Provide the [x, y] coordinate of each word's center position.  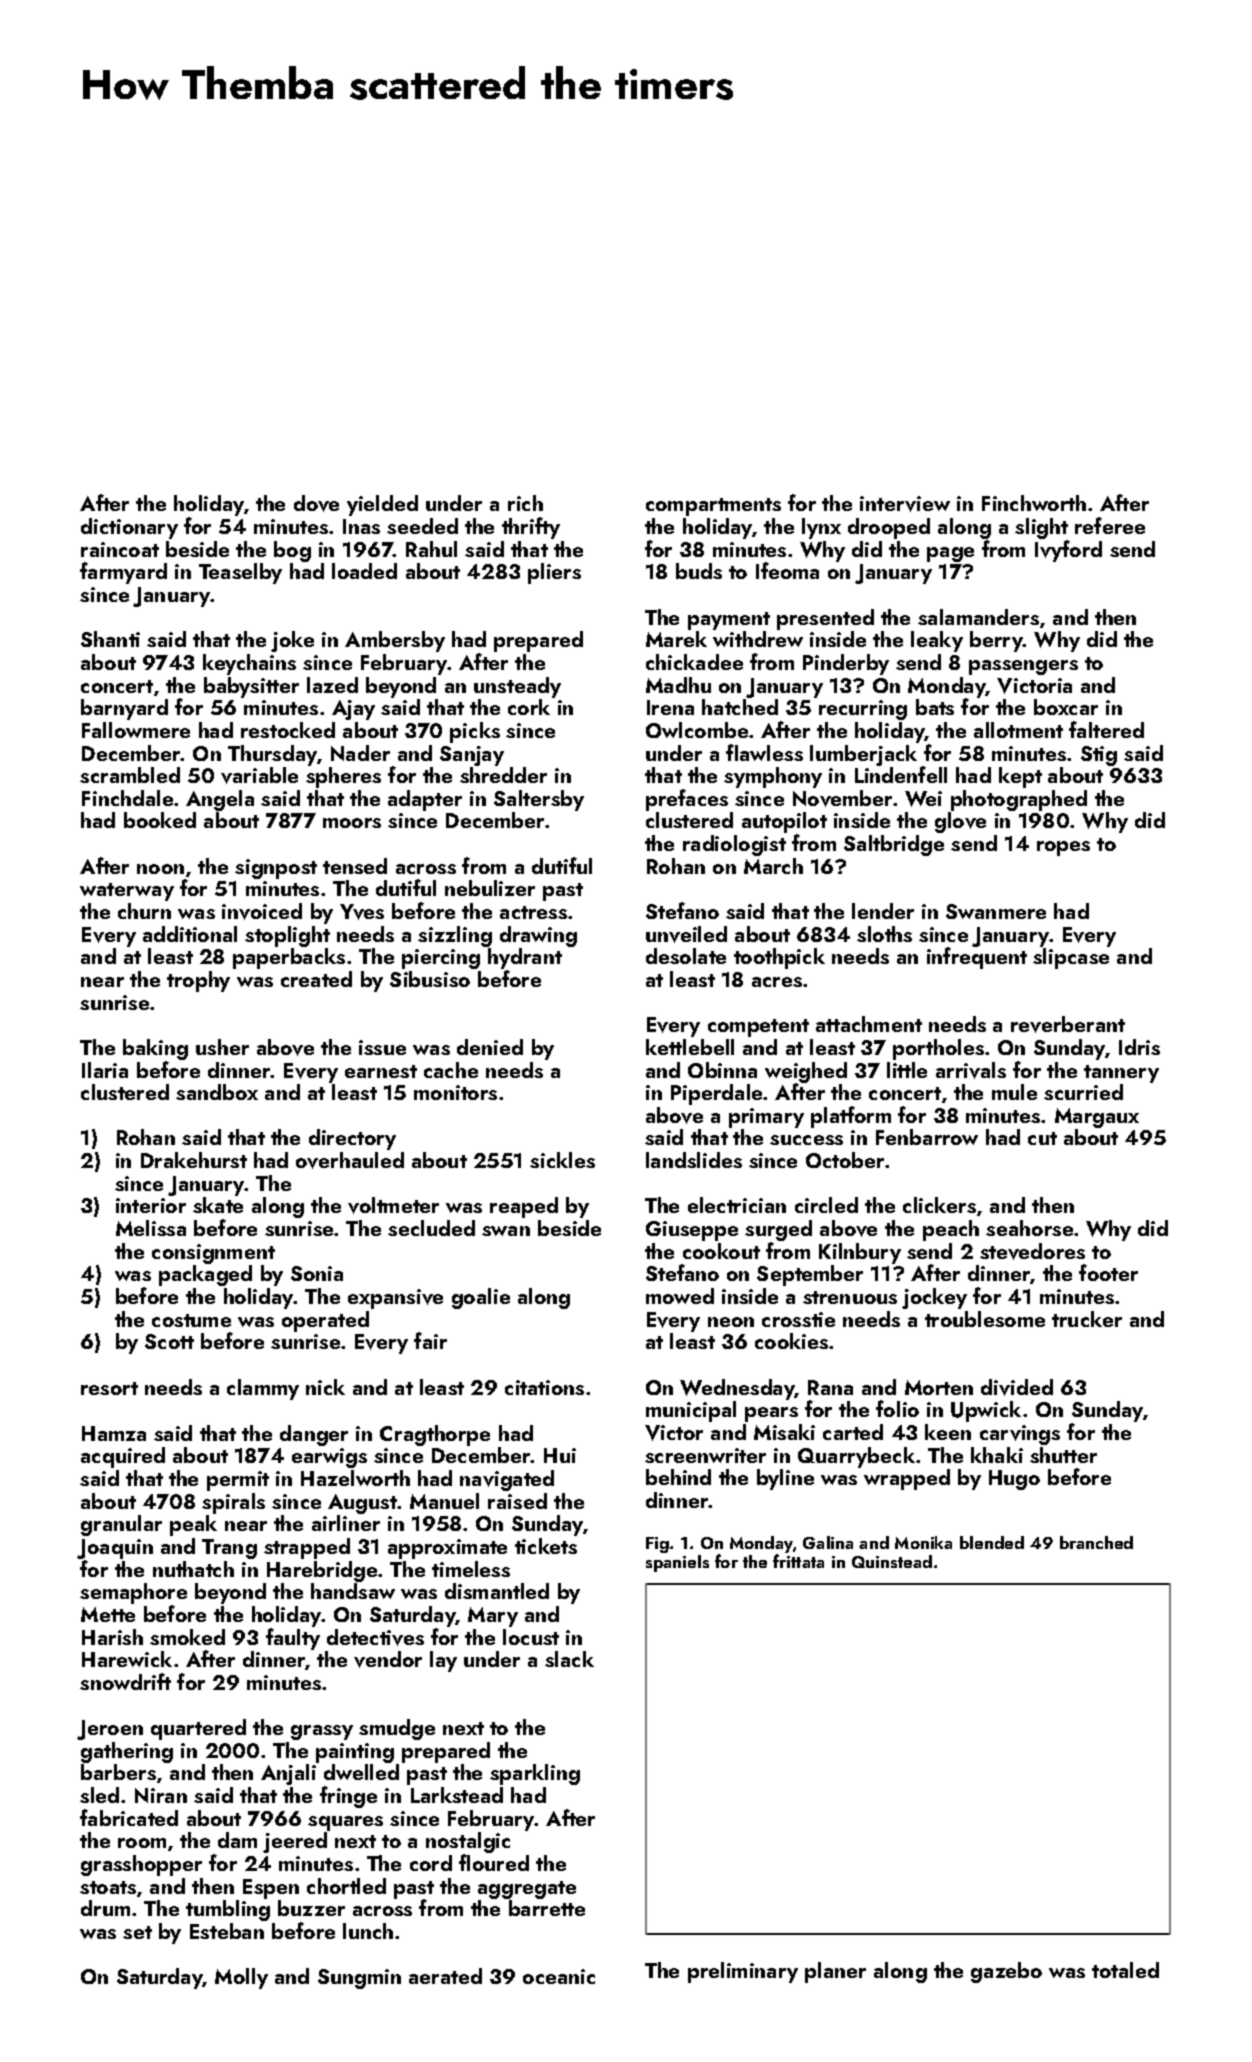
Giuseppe [692, 1231]
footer [1108, 1272]
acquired [123, 1457]
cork [529, 707]
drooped [889, 528]
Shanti [110, 639]
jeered [295, 1842]
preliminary [743, 1972]
